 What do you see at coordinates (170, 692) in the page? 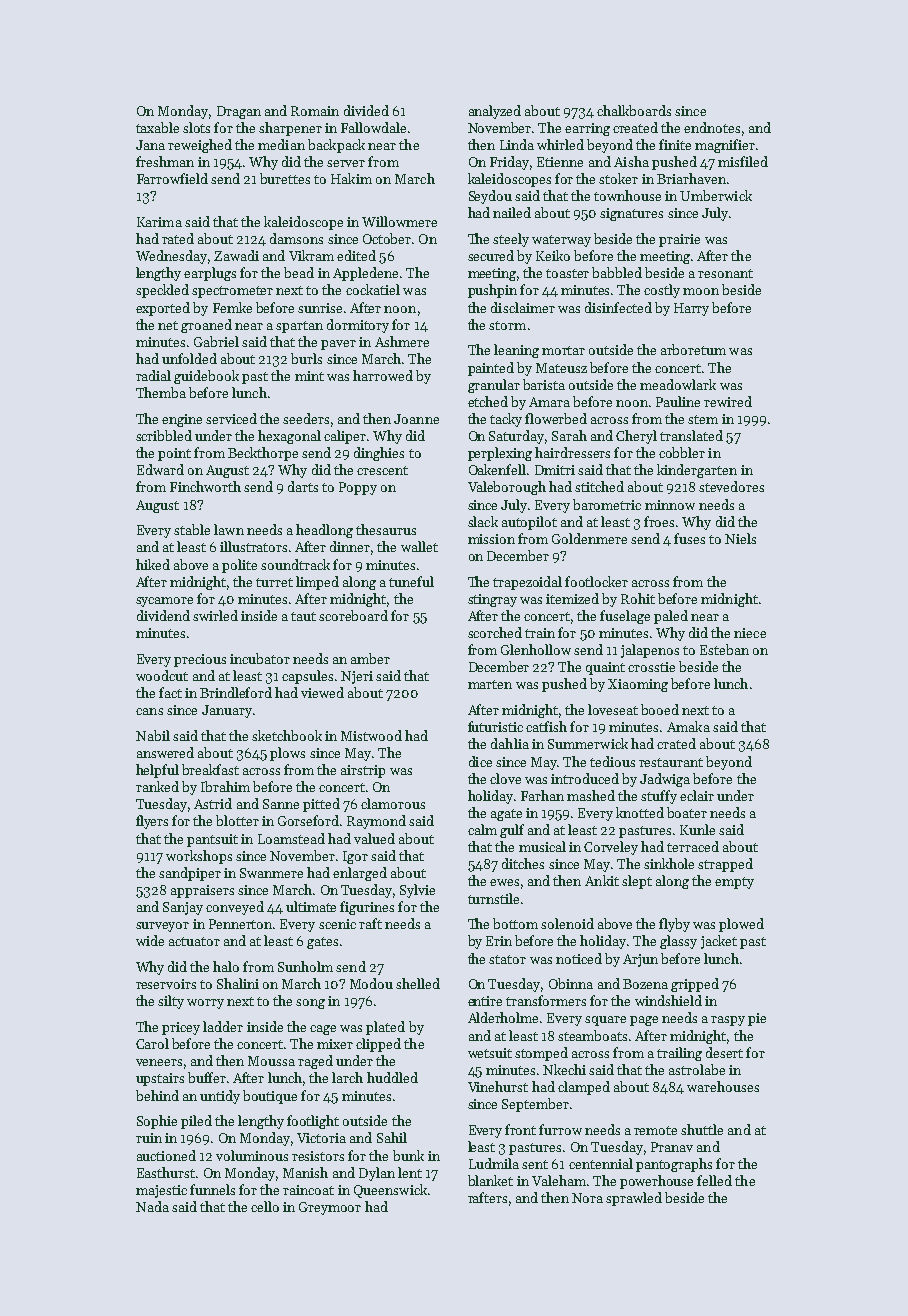
I see `fact` at bounding box center [170, 692].
